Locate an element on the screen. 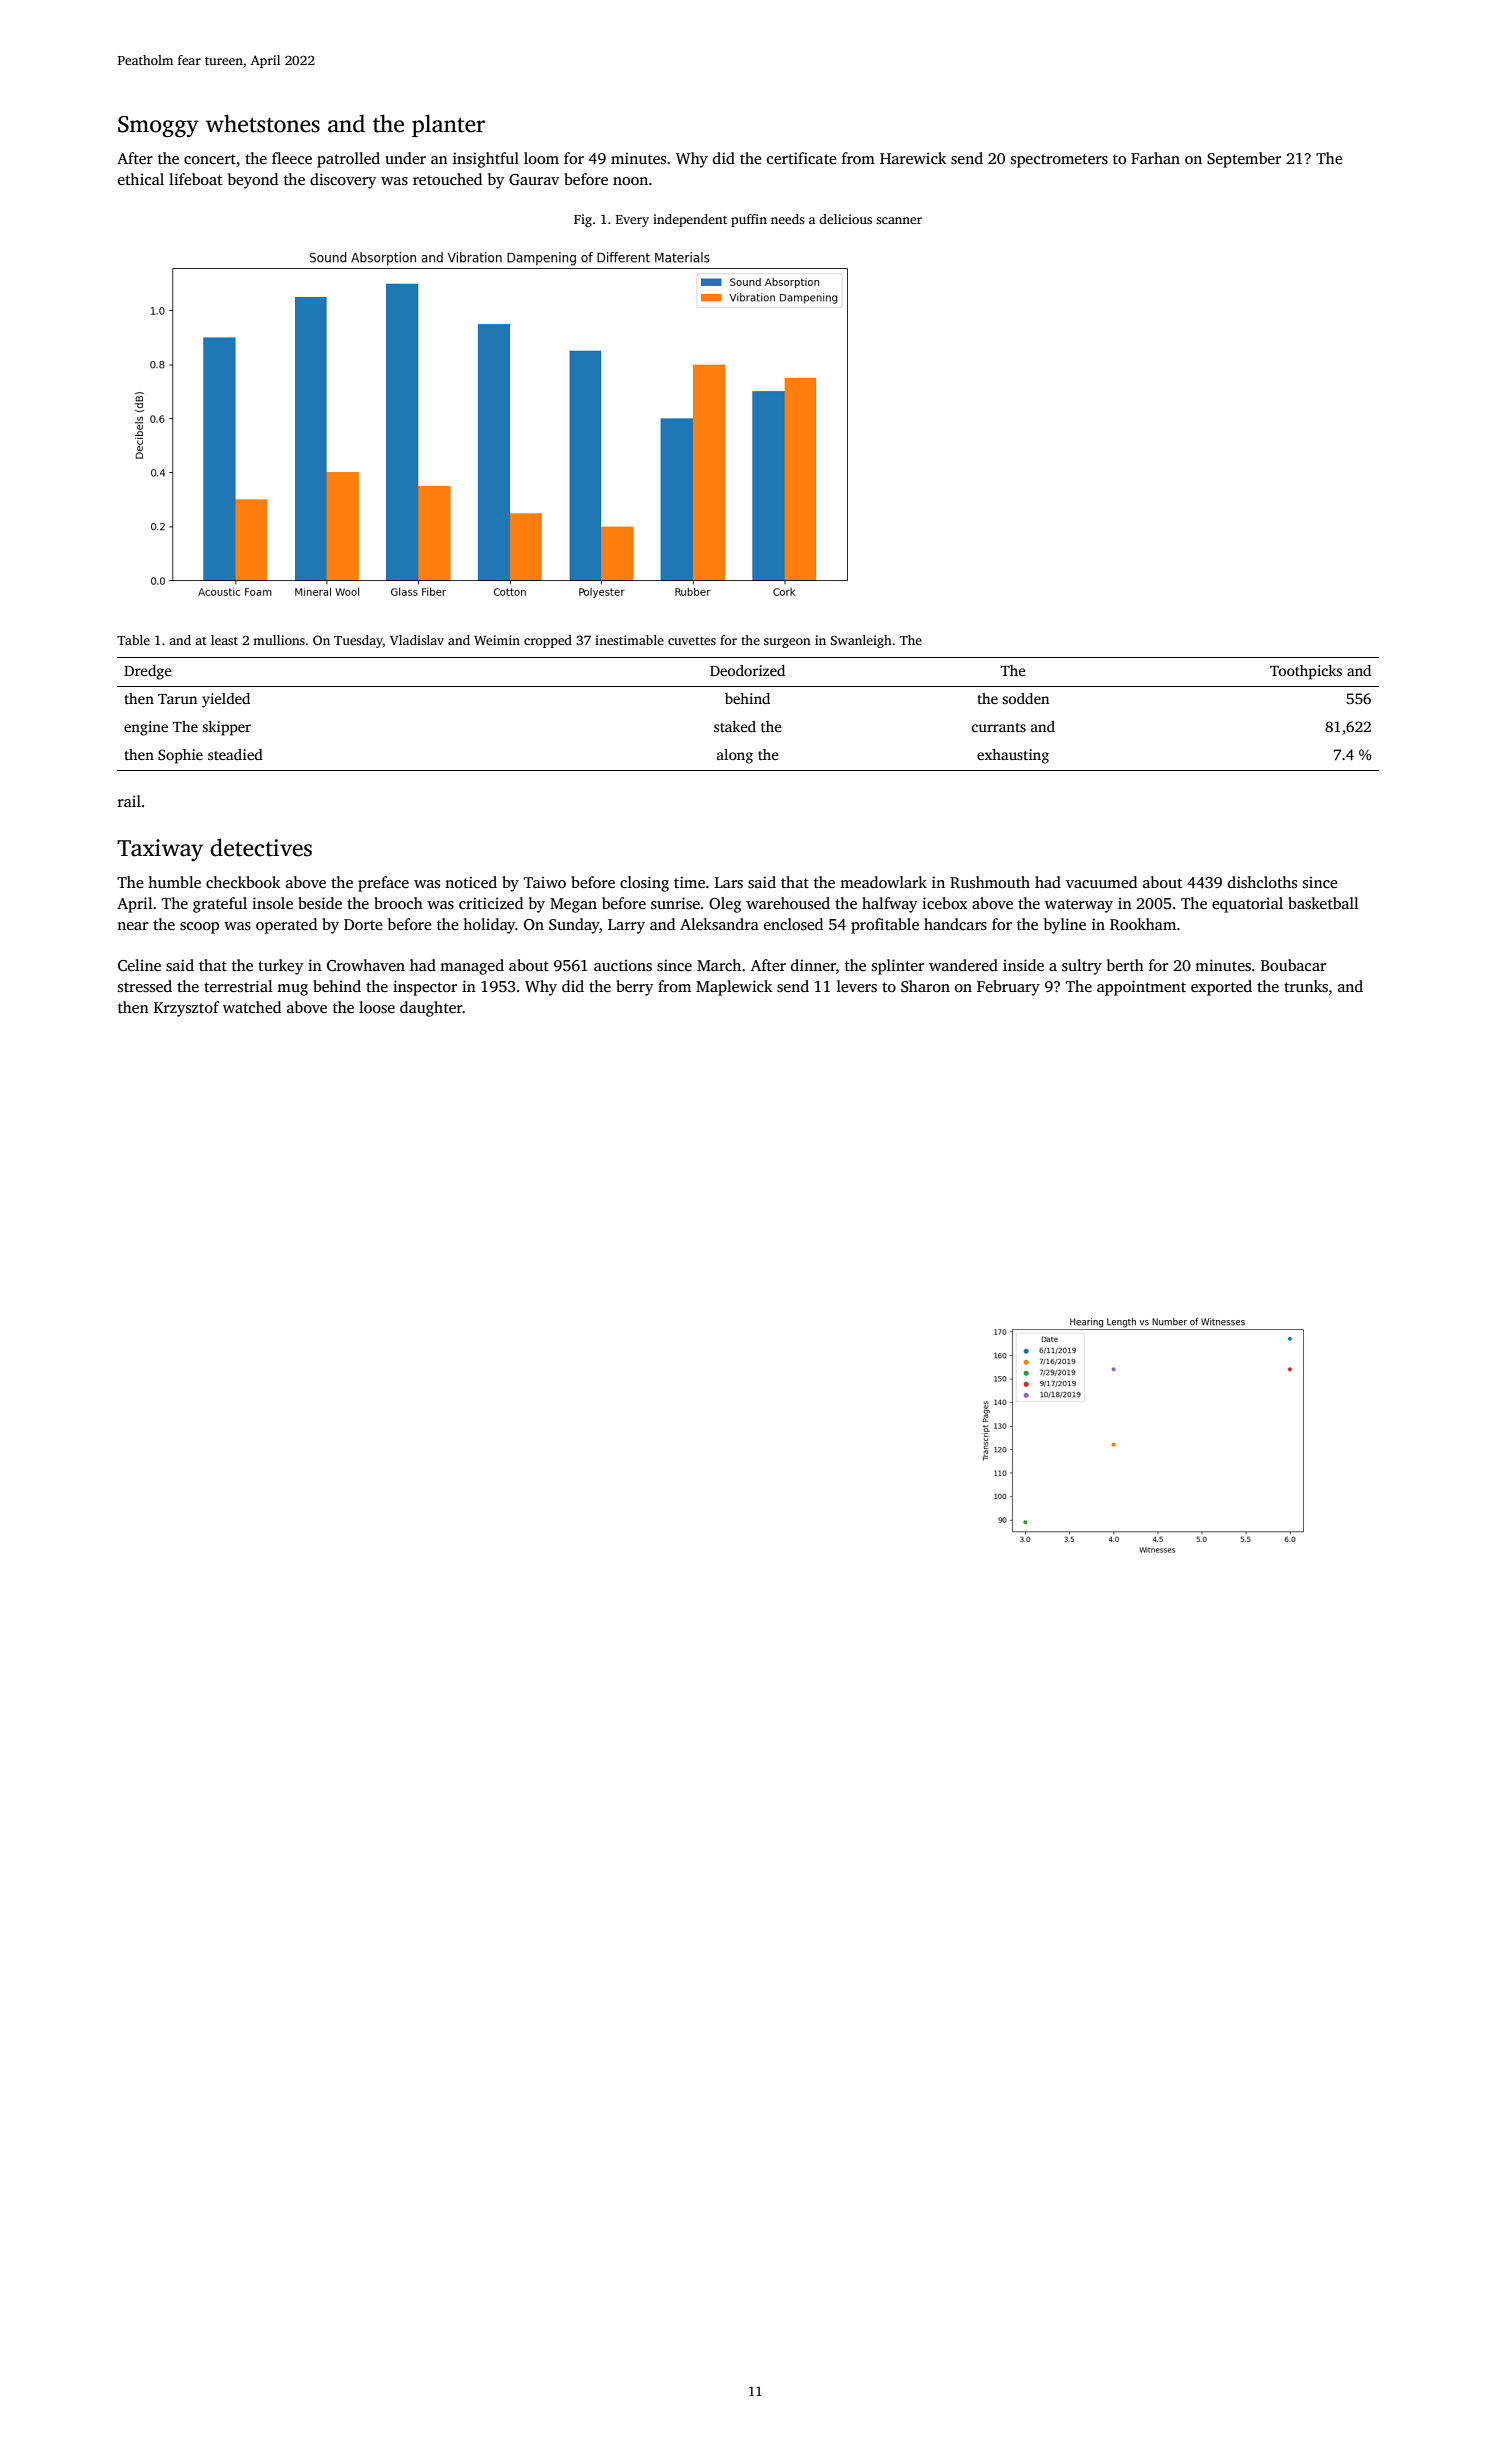 This screenshot has height=2464, width=1496. mullions is located at coordinates (279, 640).
